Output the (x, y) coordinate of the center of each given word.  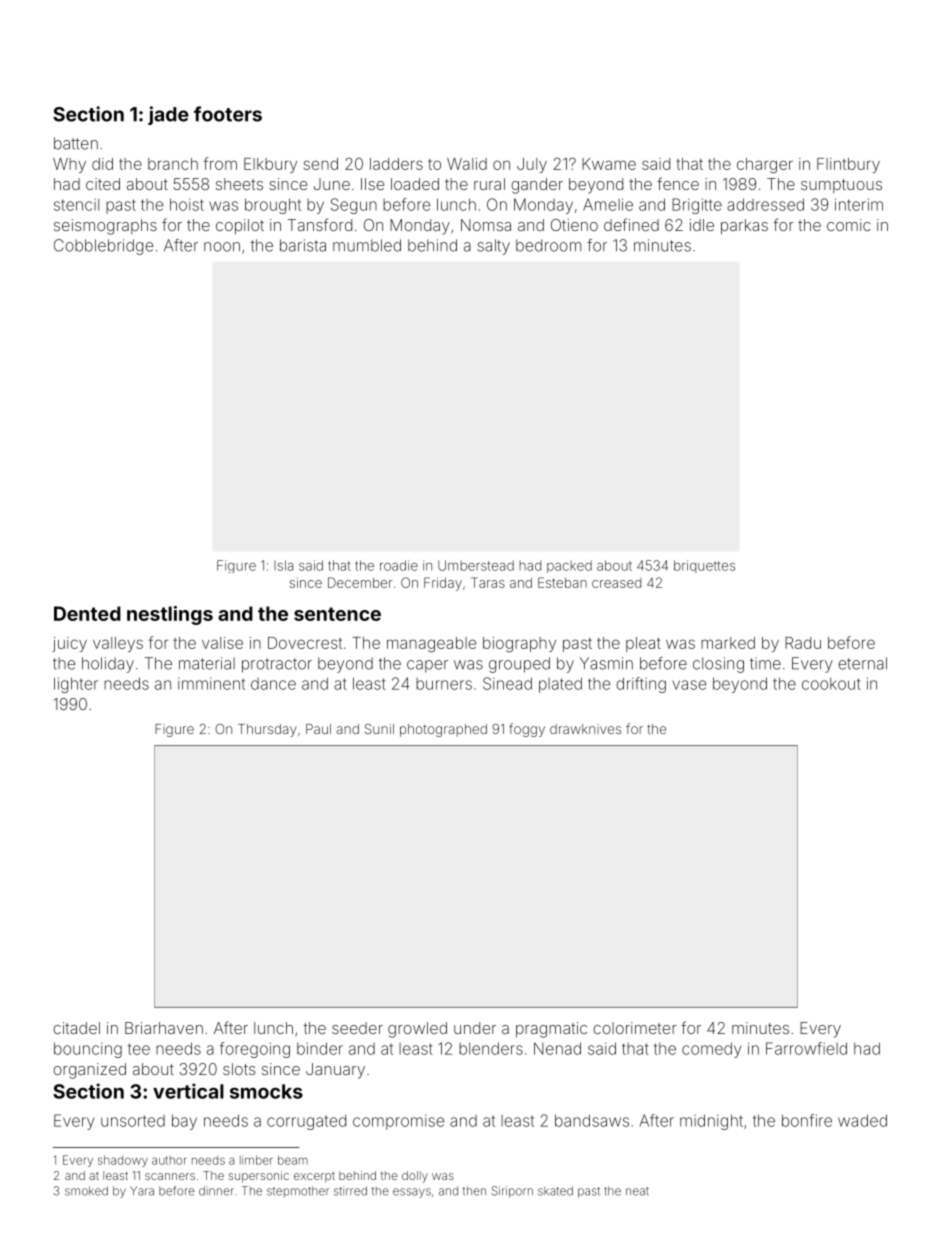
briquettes (704, 566)
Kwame (609, 164)
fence (678, 183)
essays (412, 1193)
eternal (862, 663)
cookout (831, 684)
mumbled (367, 245)
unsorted (133, 1121)
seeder (357, 1028)
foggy (527, 730)
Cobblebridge (103, 247)
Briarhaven (164, 1028)
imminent (211, 684)
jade (168, 115)
